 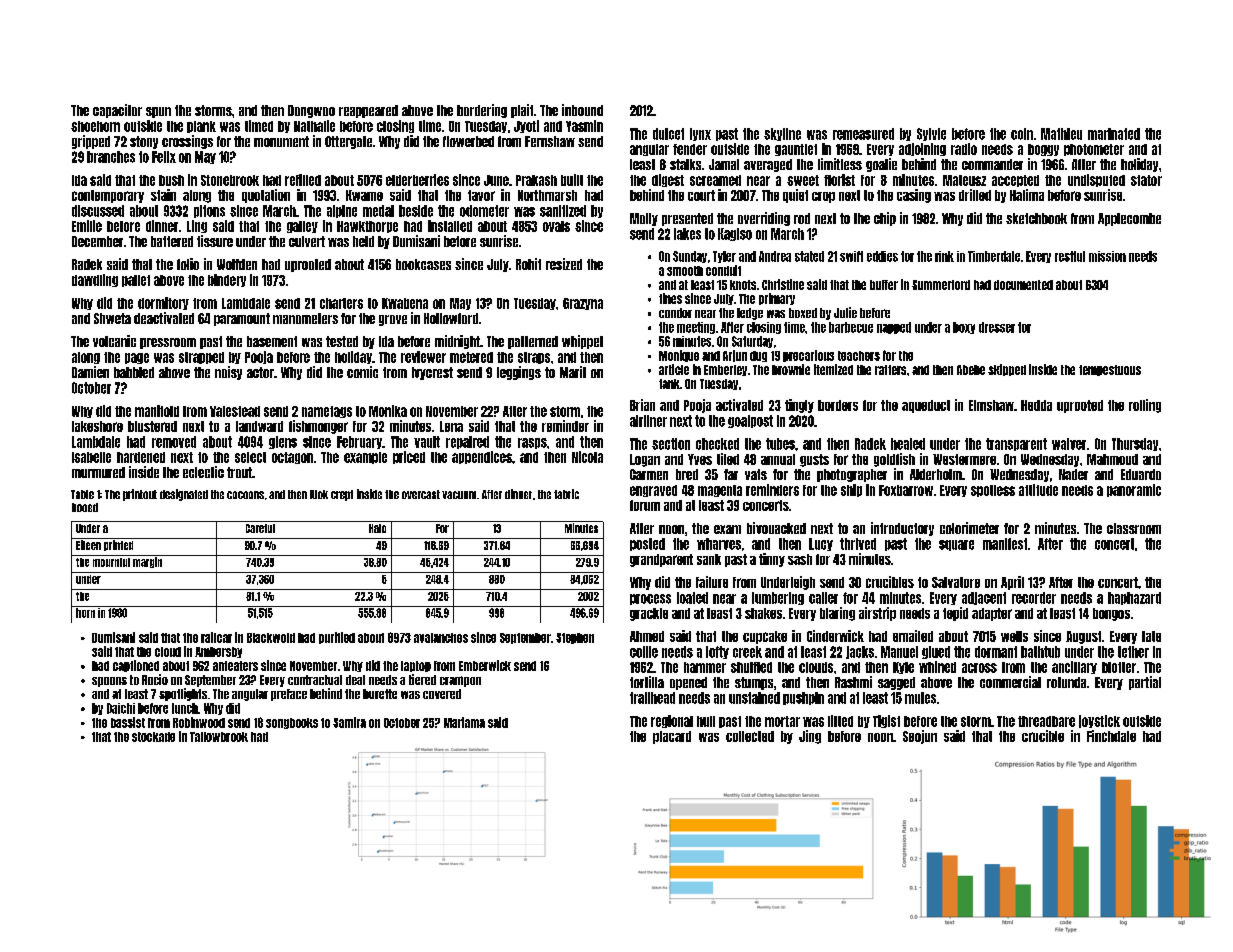 What do you see at coordinates (230, 180) in the screenshot?
I see `Stonebrook` at bounding box center [230, 180].
